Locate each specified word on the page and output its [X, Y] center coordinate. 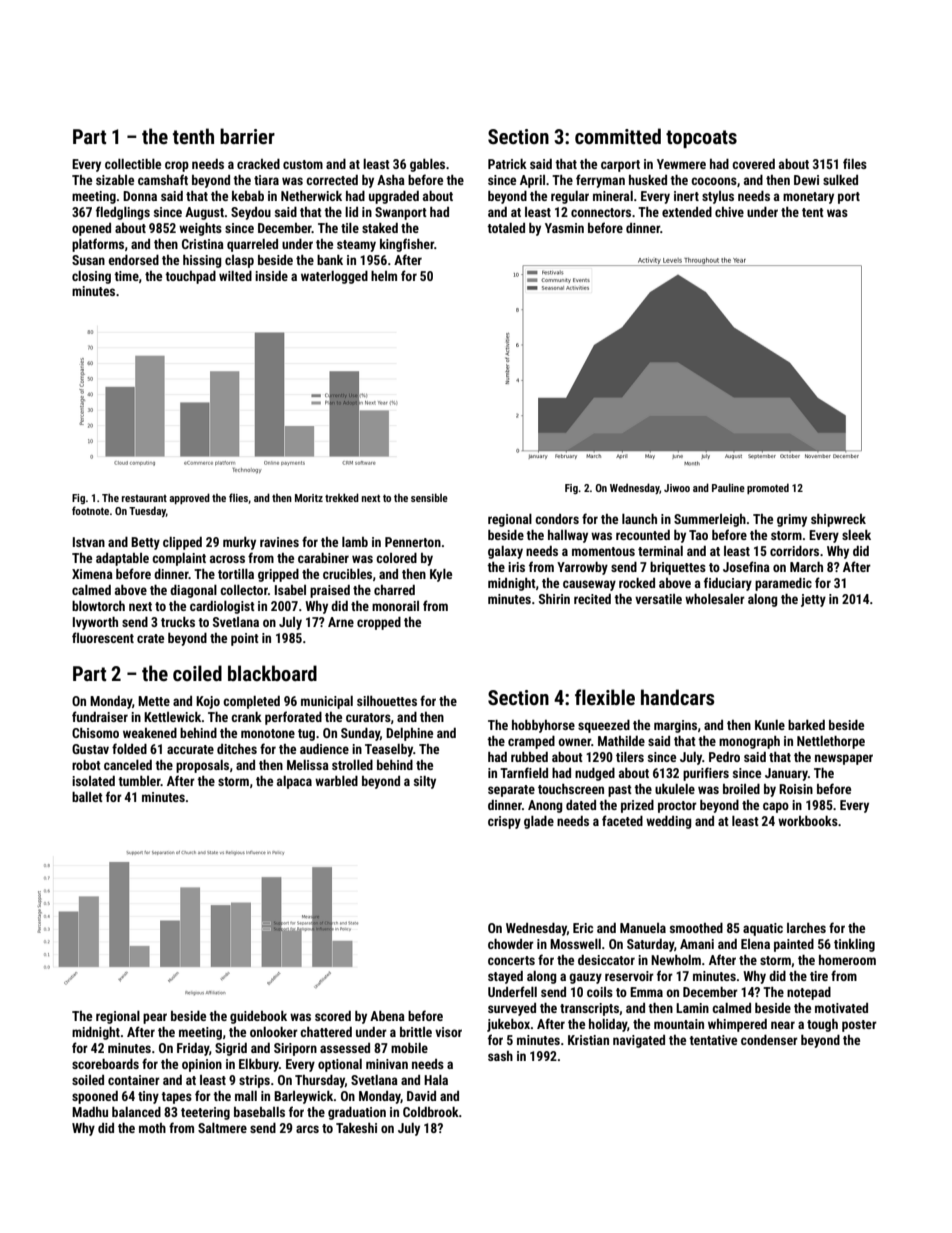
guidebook [258, 1017]
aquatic [763, 929]
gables [427, 165]
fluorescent [103, 637]
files [855, 163]
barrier [247, 136]
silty [425, 782]
